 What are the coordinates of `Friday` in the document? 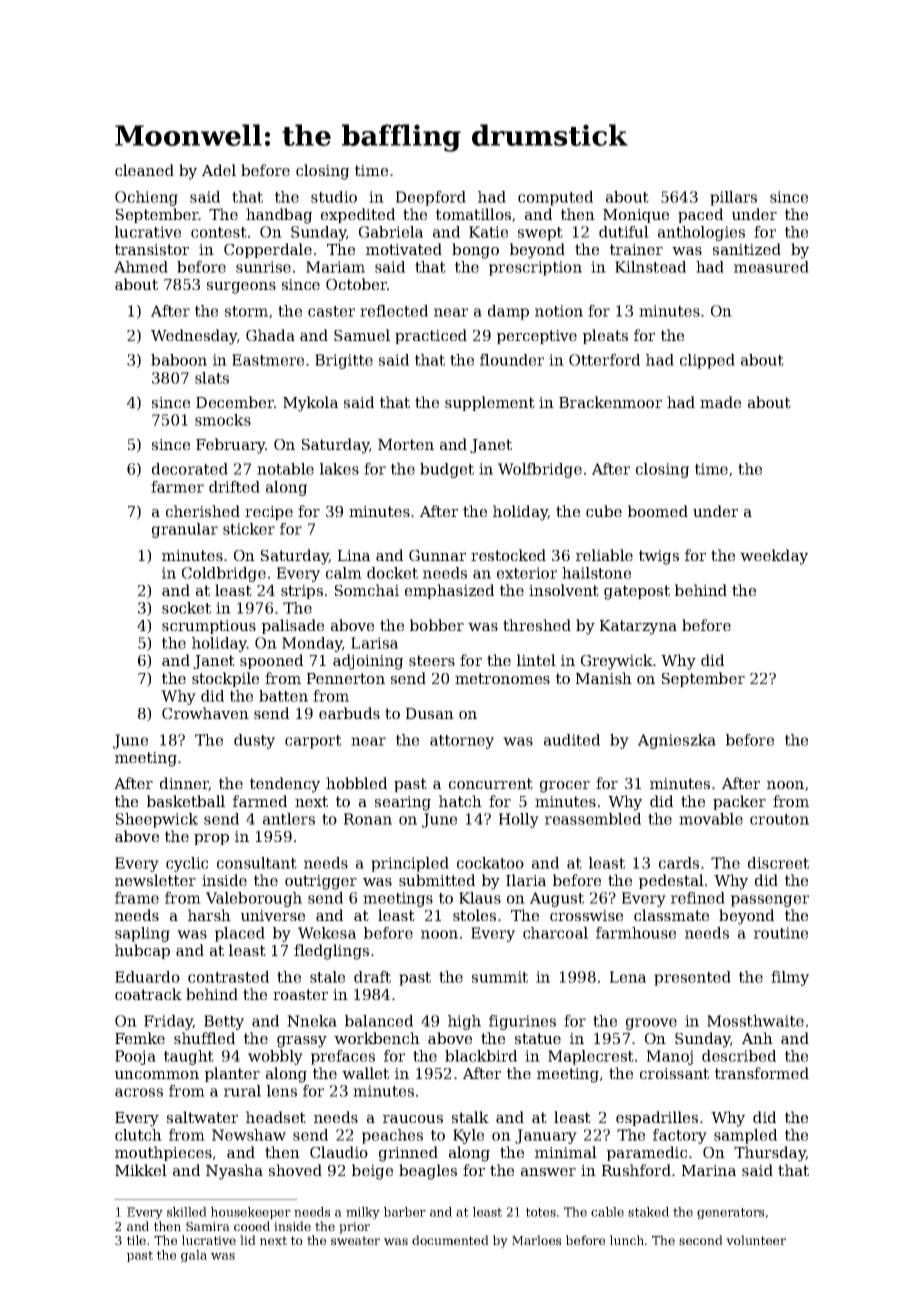 It's located at (168, 1022).
